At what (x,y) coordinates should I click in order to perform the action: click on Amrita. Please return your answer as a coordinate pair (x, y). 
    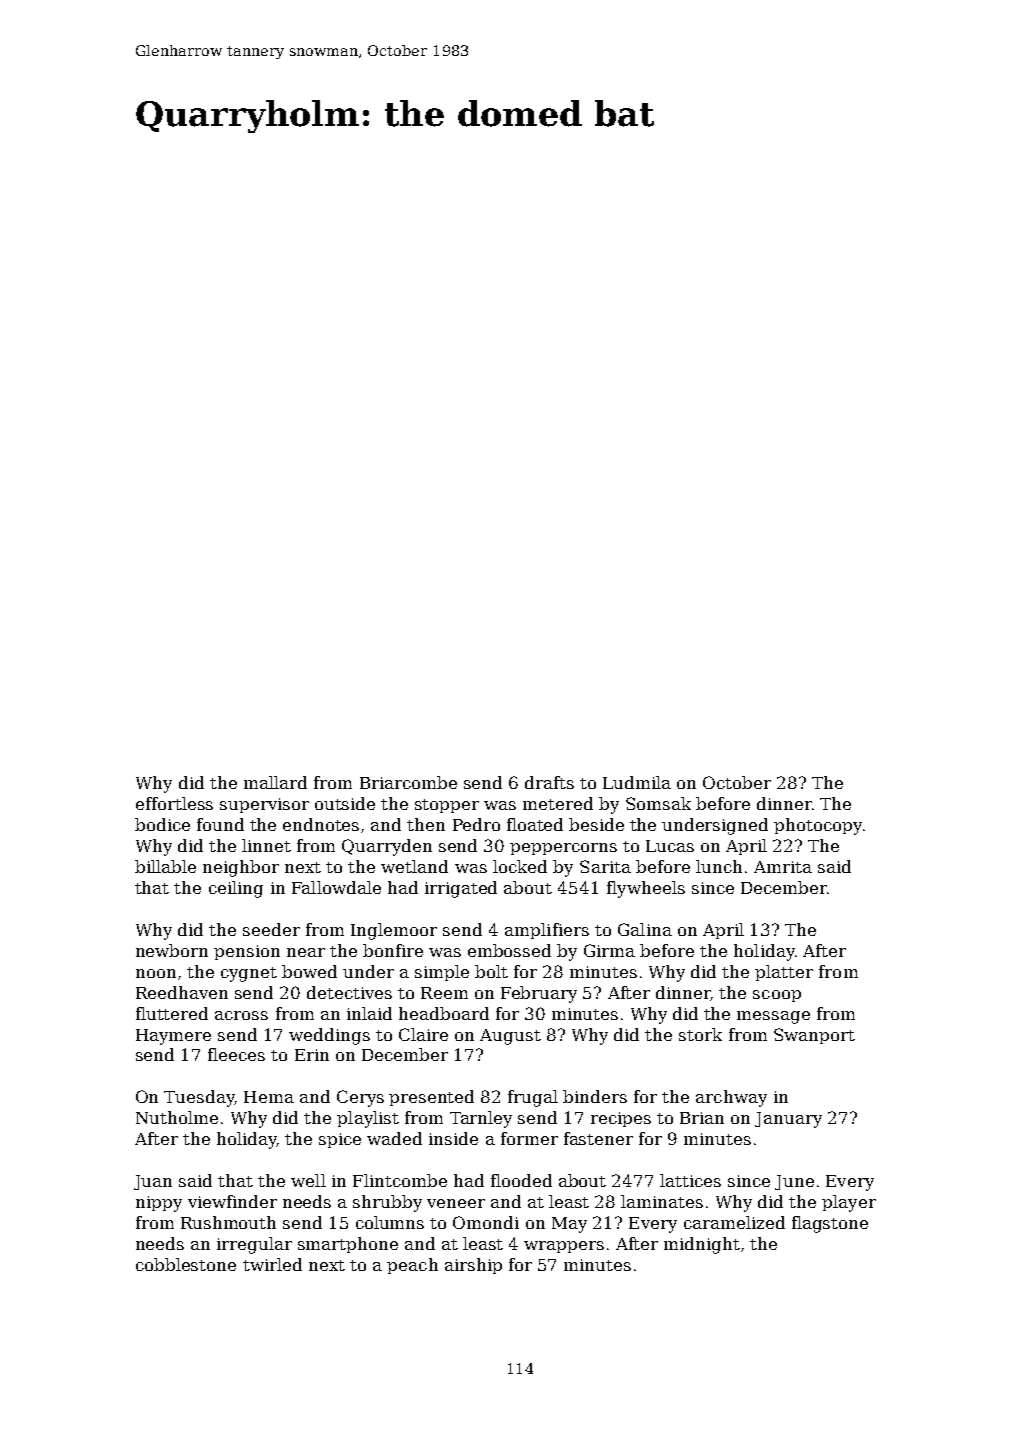
    Looking at the image, I should click on (783, 867).
